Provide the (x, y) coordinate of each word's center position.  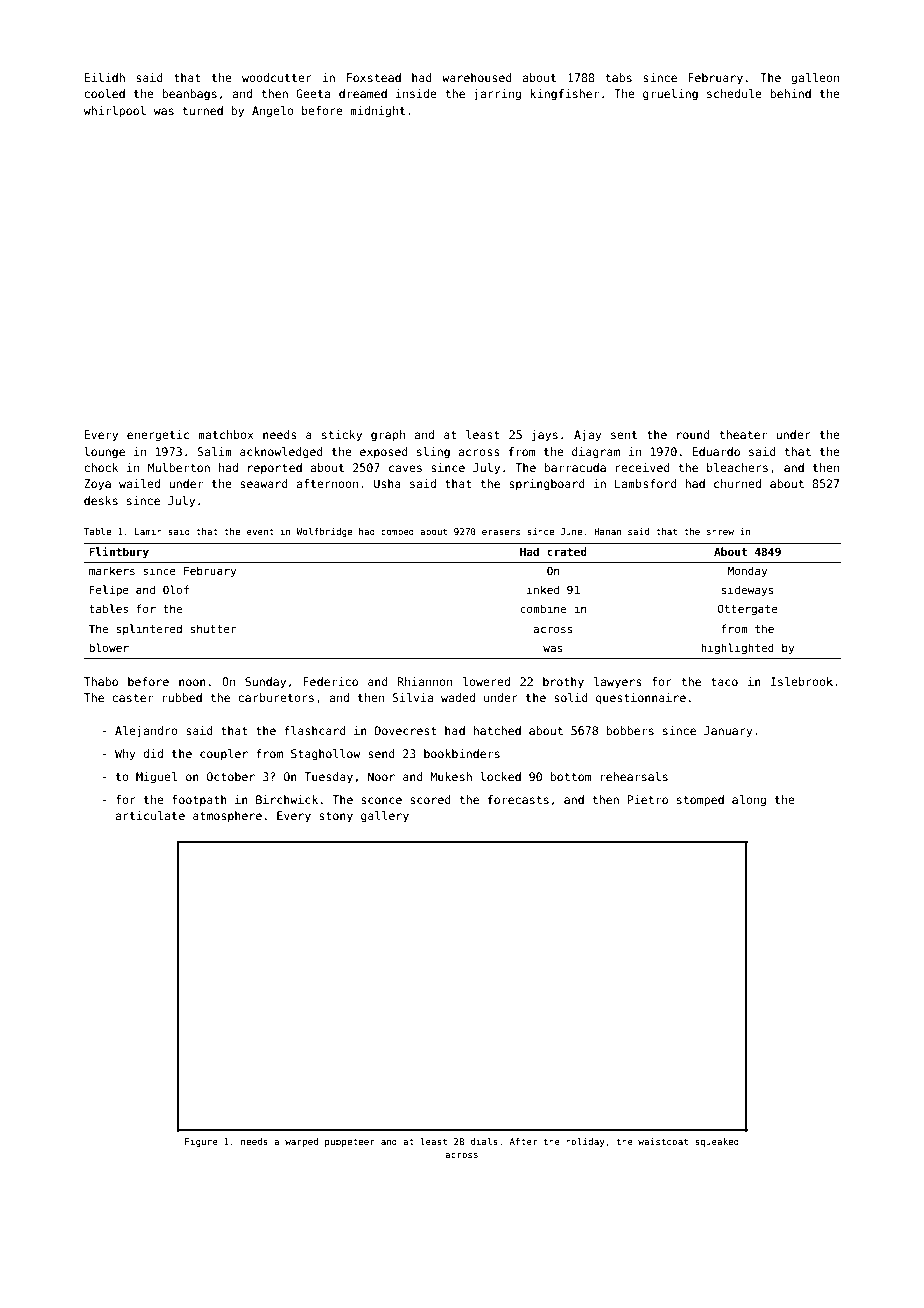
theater (743, 434)
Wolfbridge (324, 532)
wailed (139, 483)
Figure (201, 1142)
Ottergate (748, 609)
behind (790, 93)
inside (416, 93)
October (231, 776)
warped (301, 1142)
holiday (585, 1142)
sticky (342, 436)
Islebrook (802, 681)
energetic (158, 436)
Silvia (412, 697)
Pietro (647, 799)
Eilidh (104, 77)
